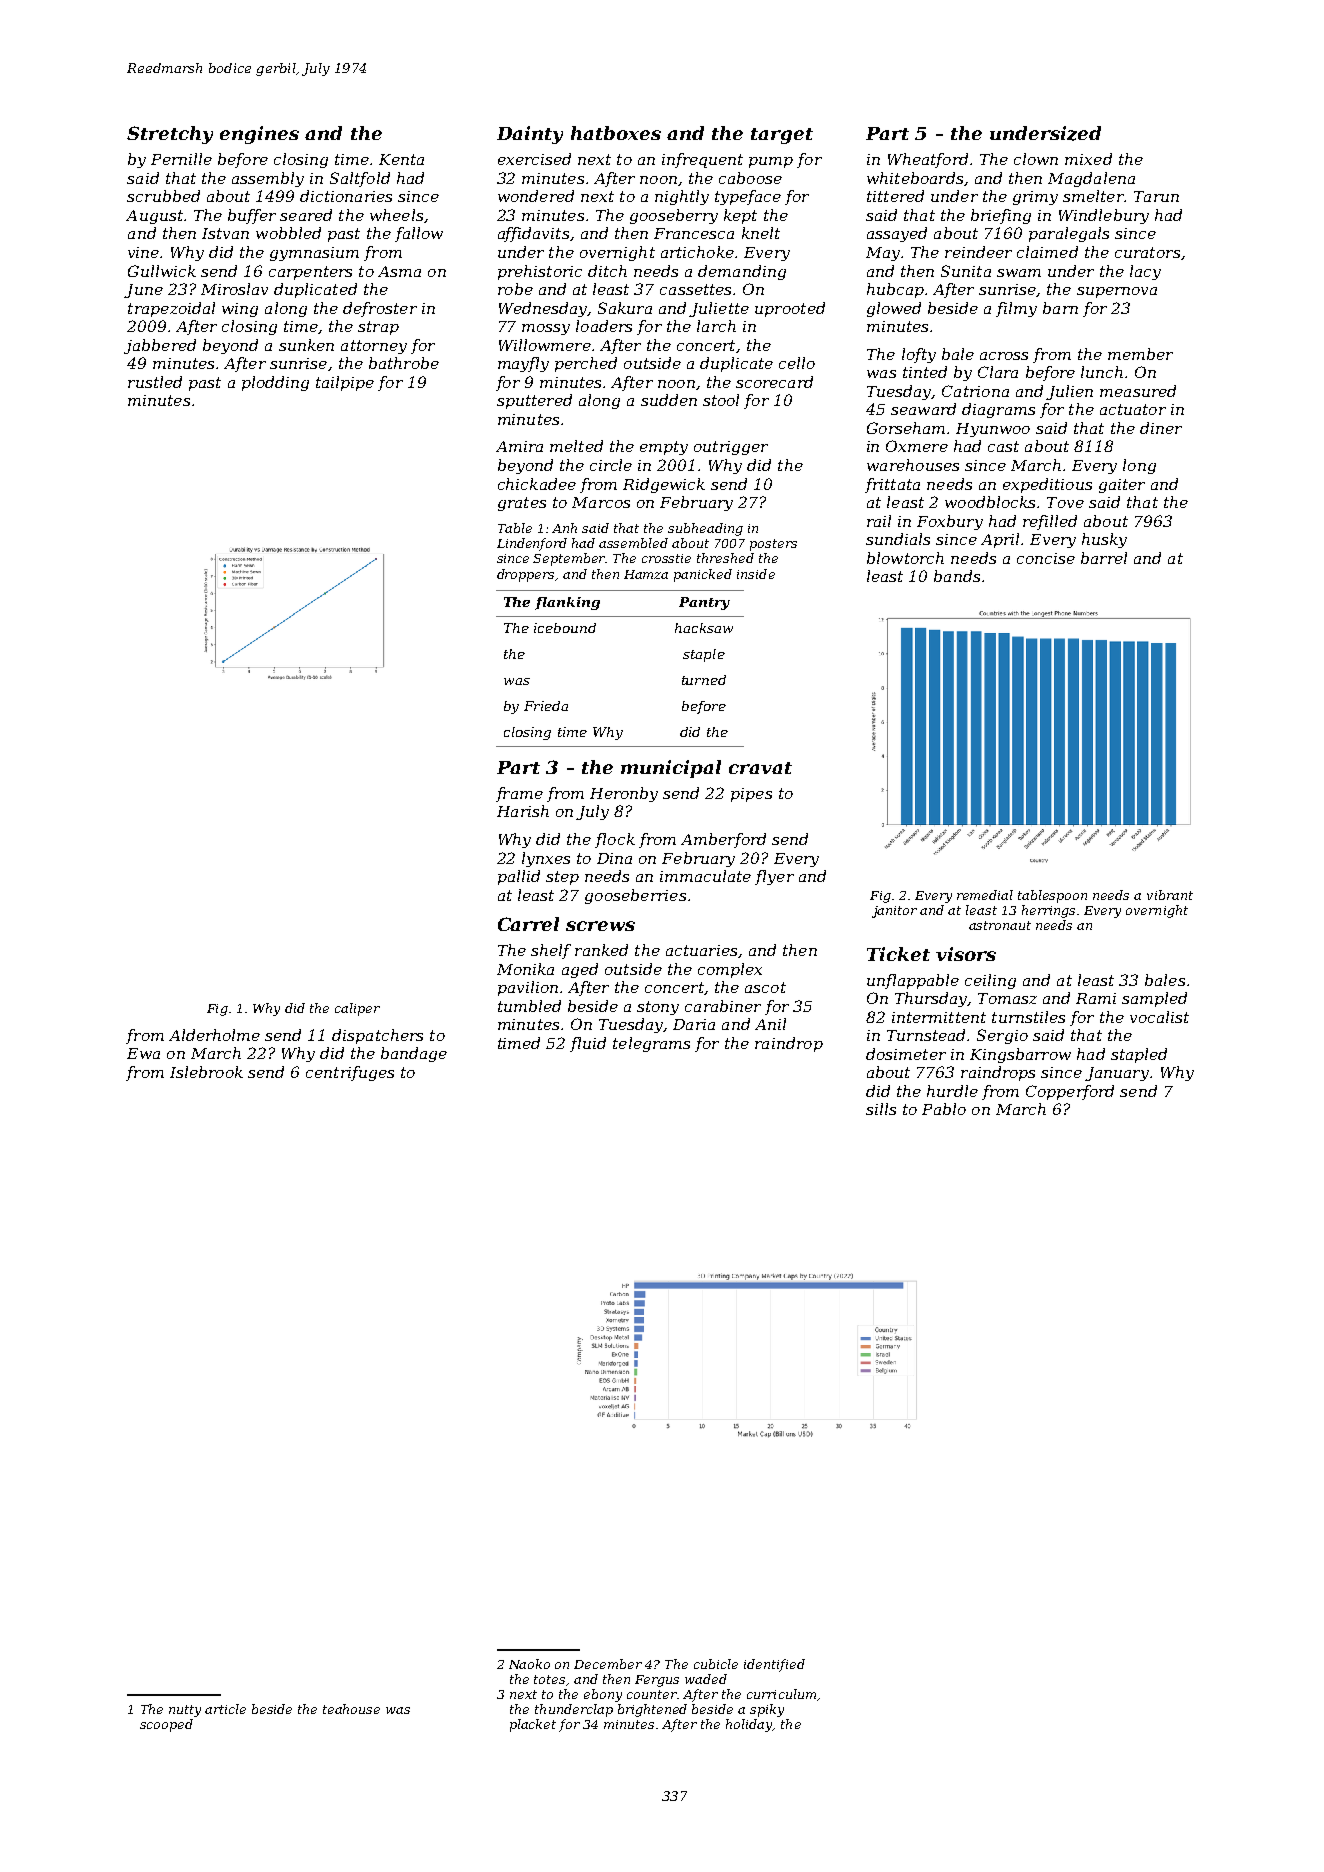 The width and height of the screenshot is (1324, 1872). Describe the element at coordinates (603, 1695) in the screenshot. I see `ebony` at that location.
